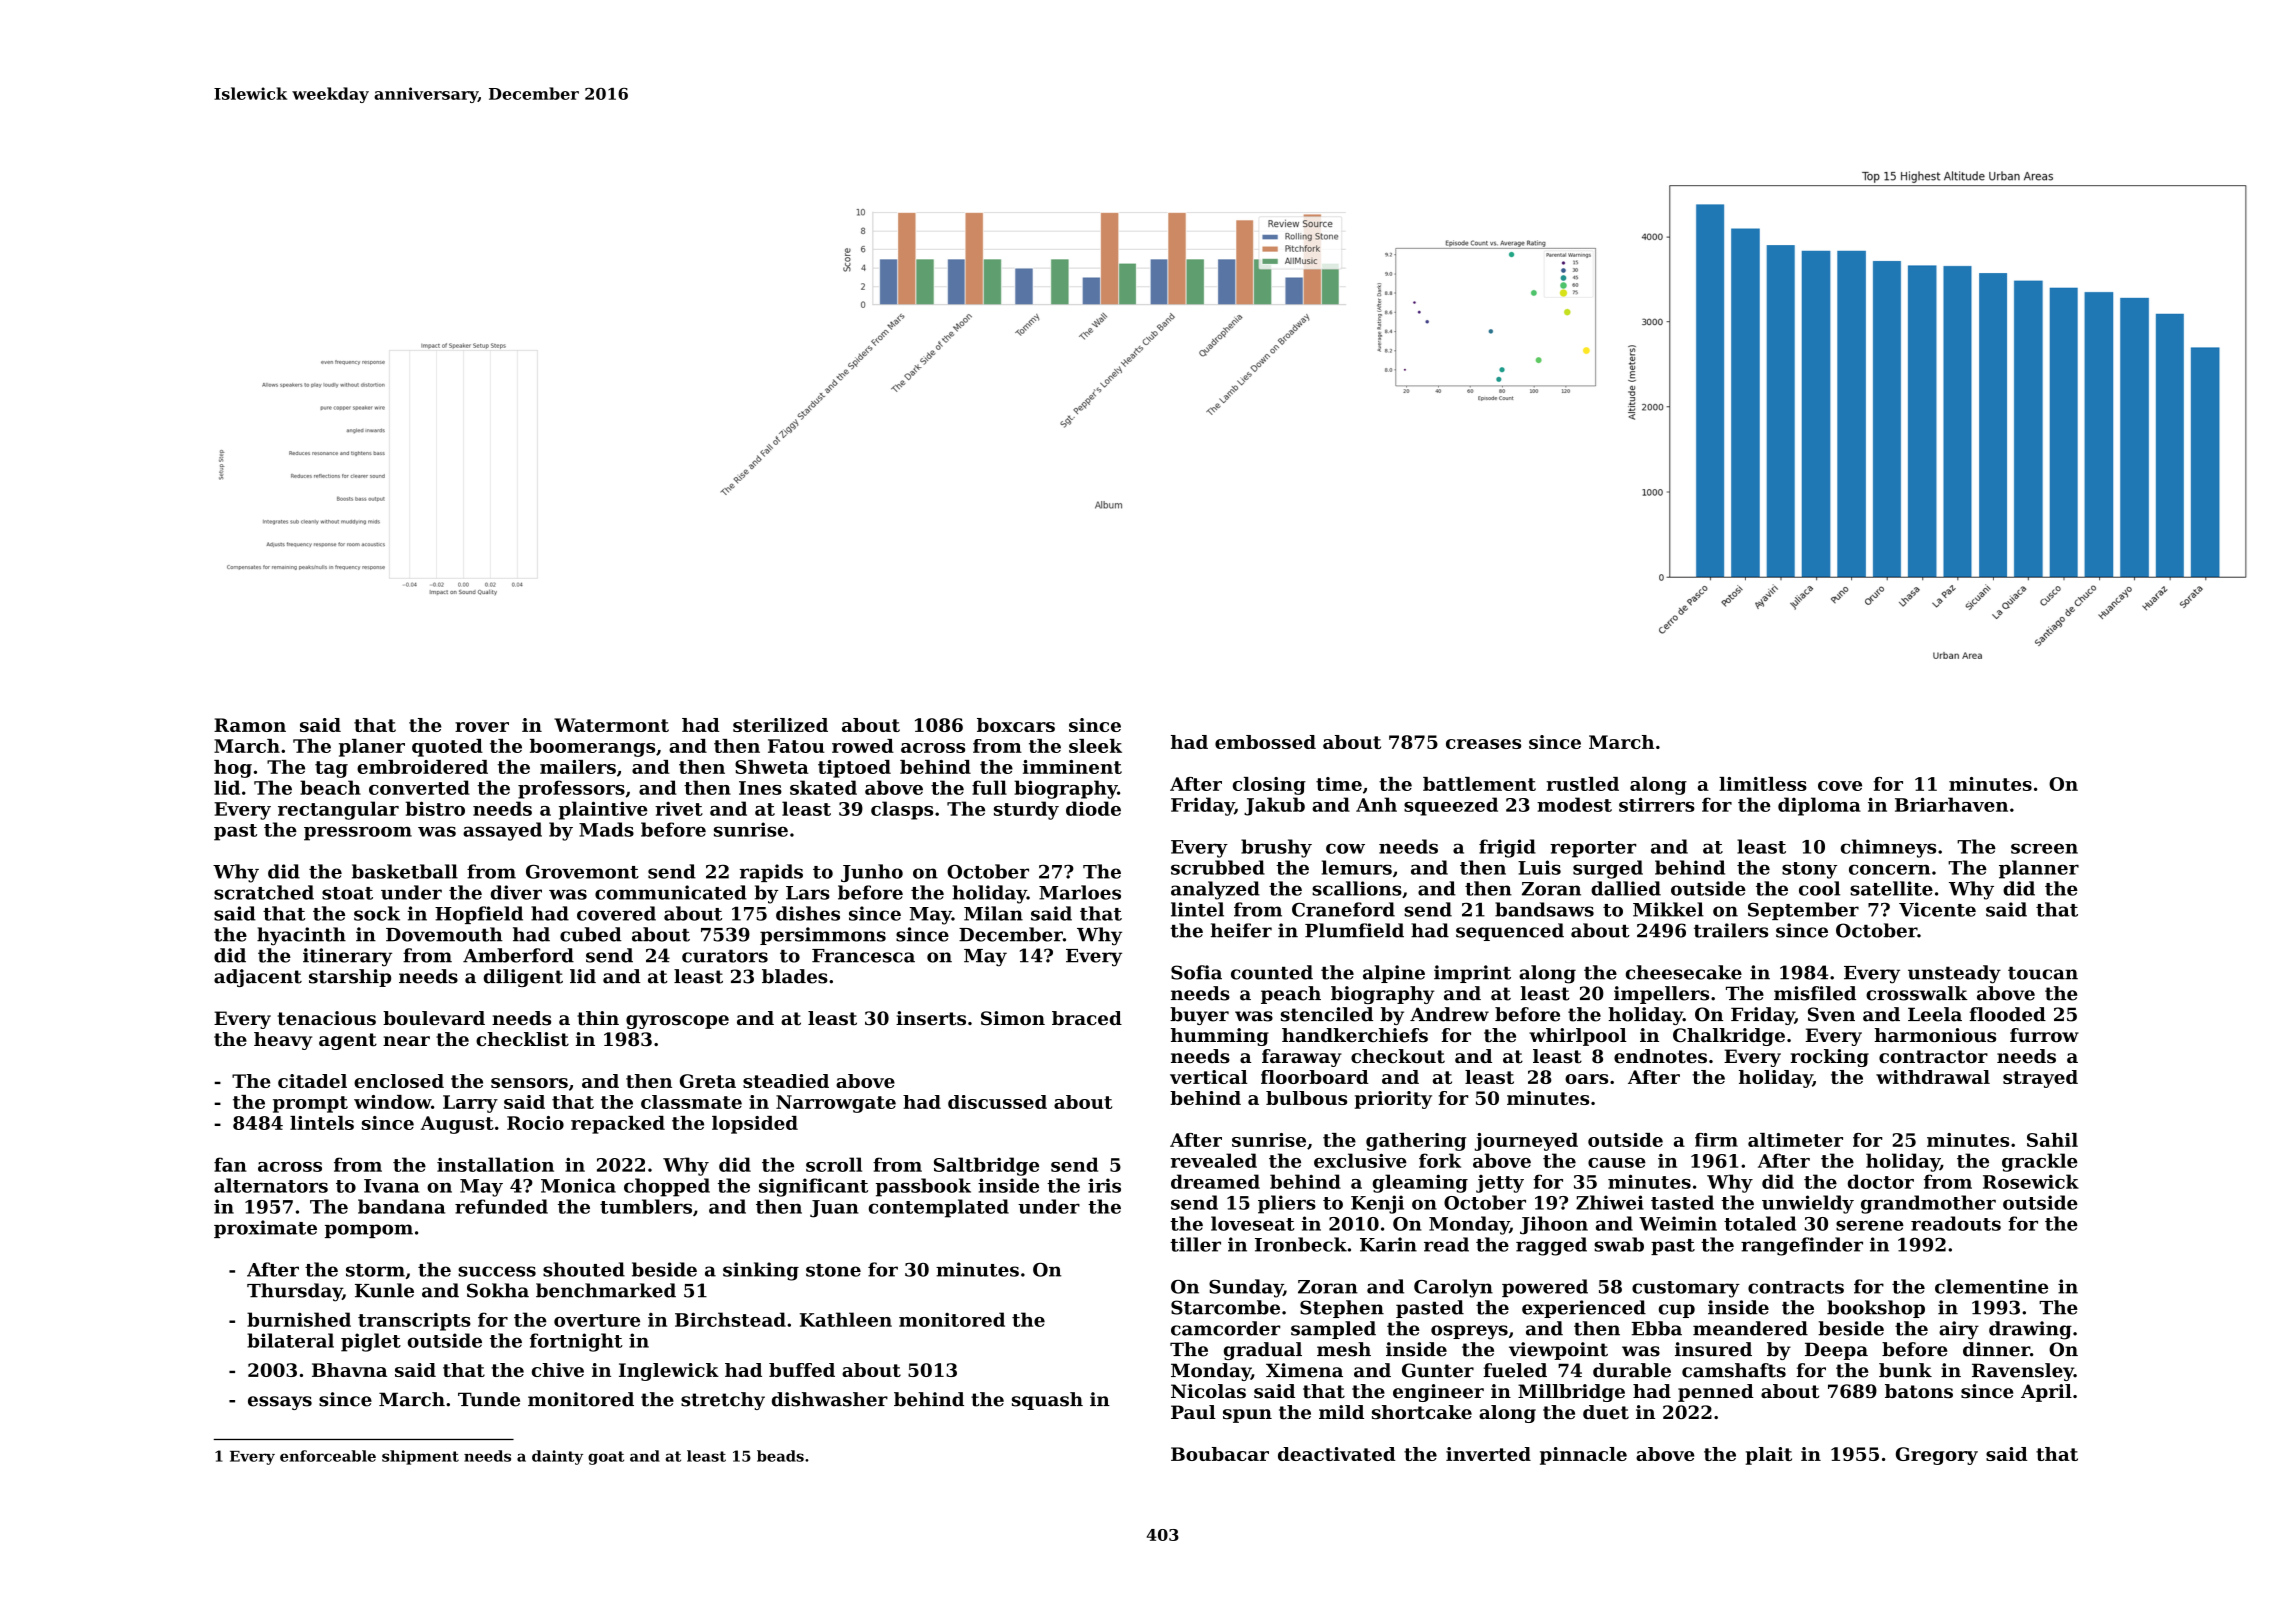 The height and width of the screenshot is (1620, 2292). Describe the element at coordinates (290, 1340) in the screenshot. I see `bilateral` at that location.
